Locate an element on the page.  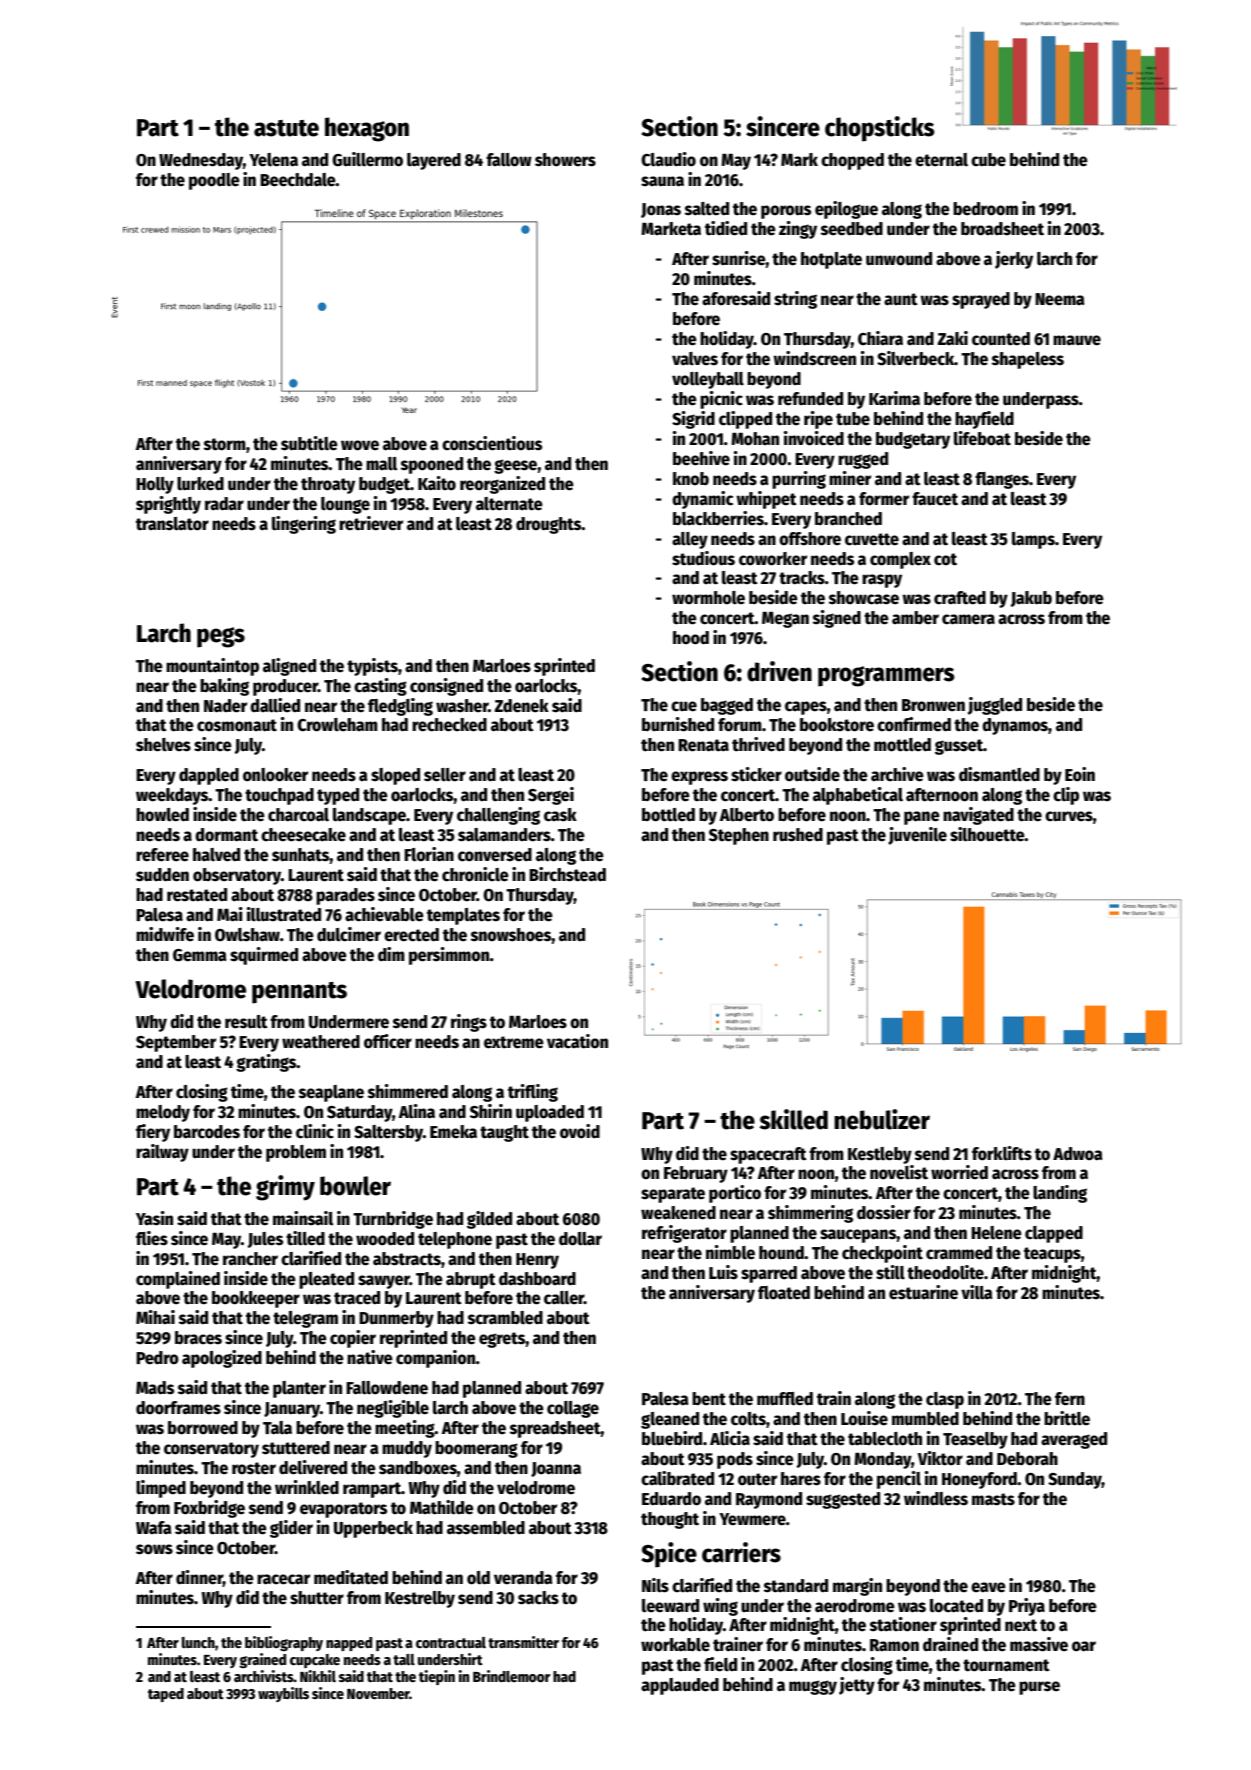
lingering is located at coordinates (304, 525).
